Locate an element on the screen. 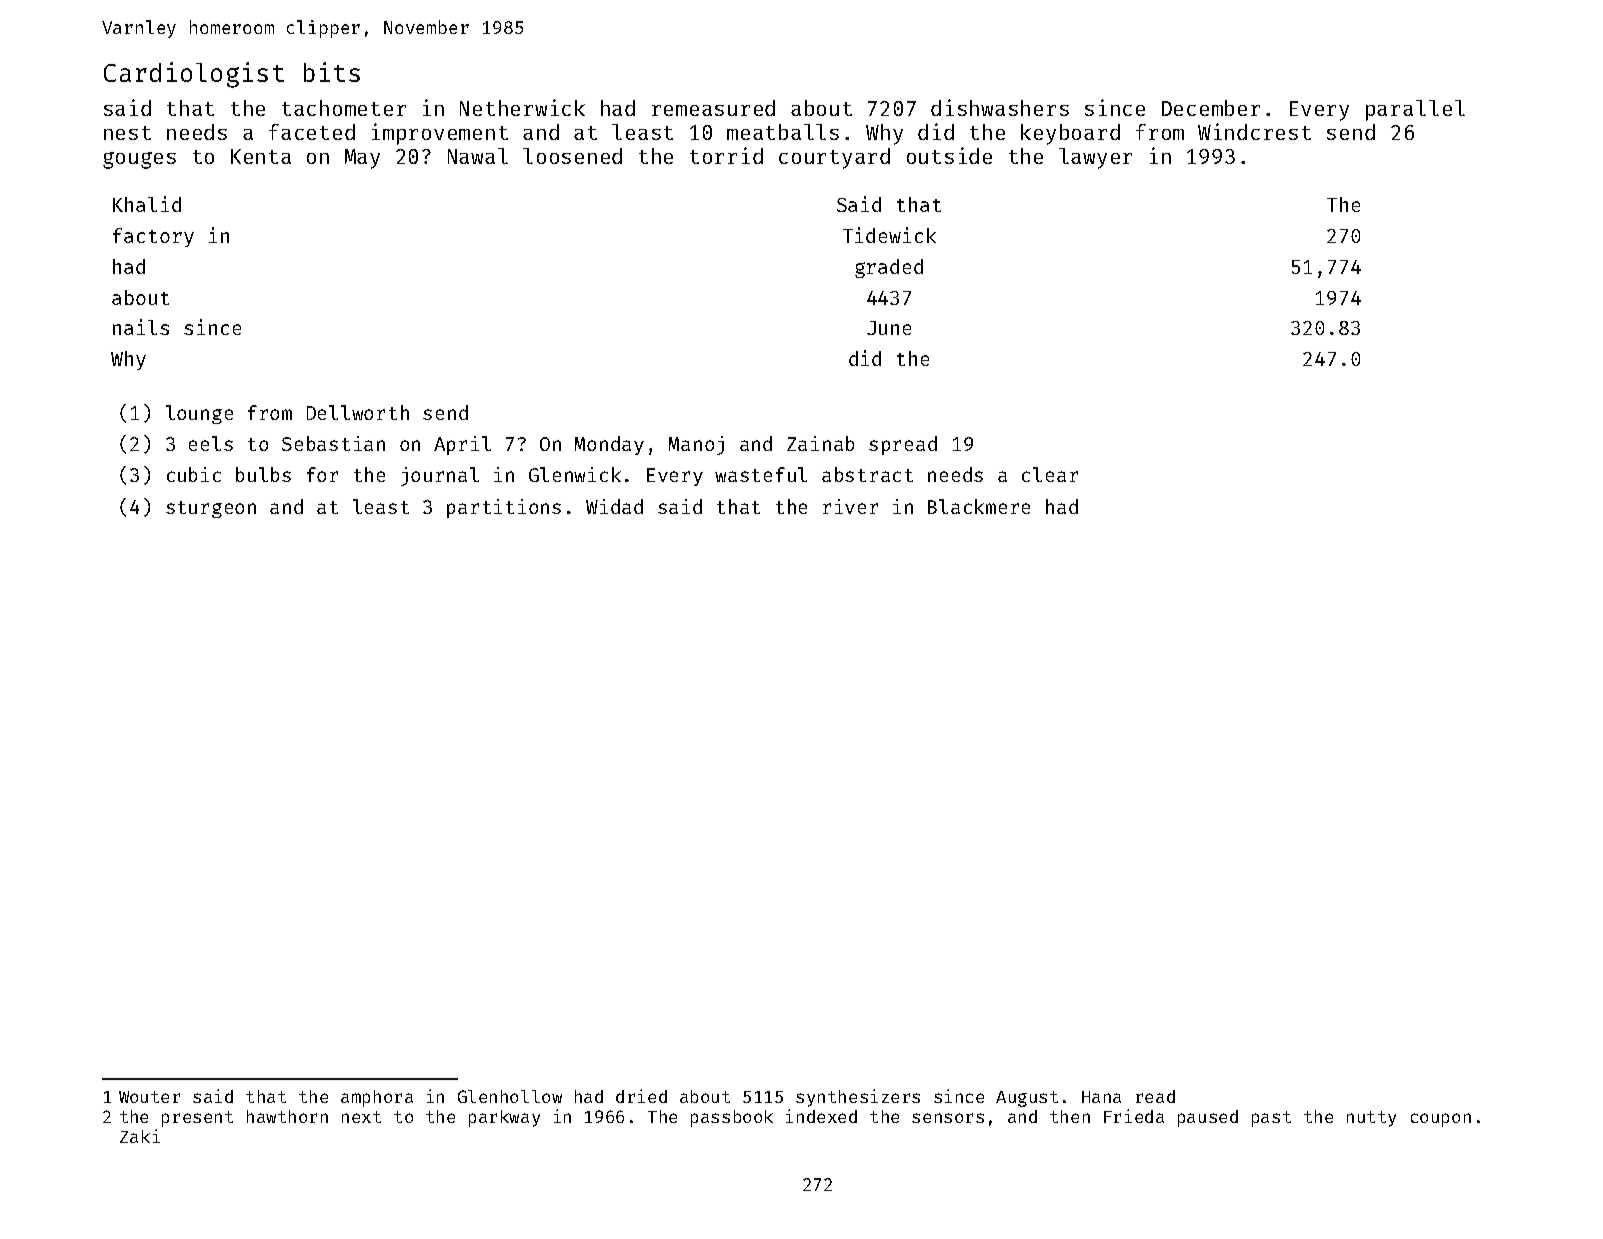  Hana is located at coordinates (1101, 1097).
